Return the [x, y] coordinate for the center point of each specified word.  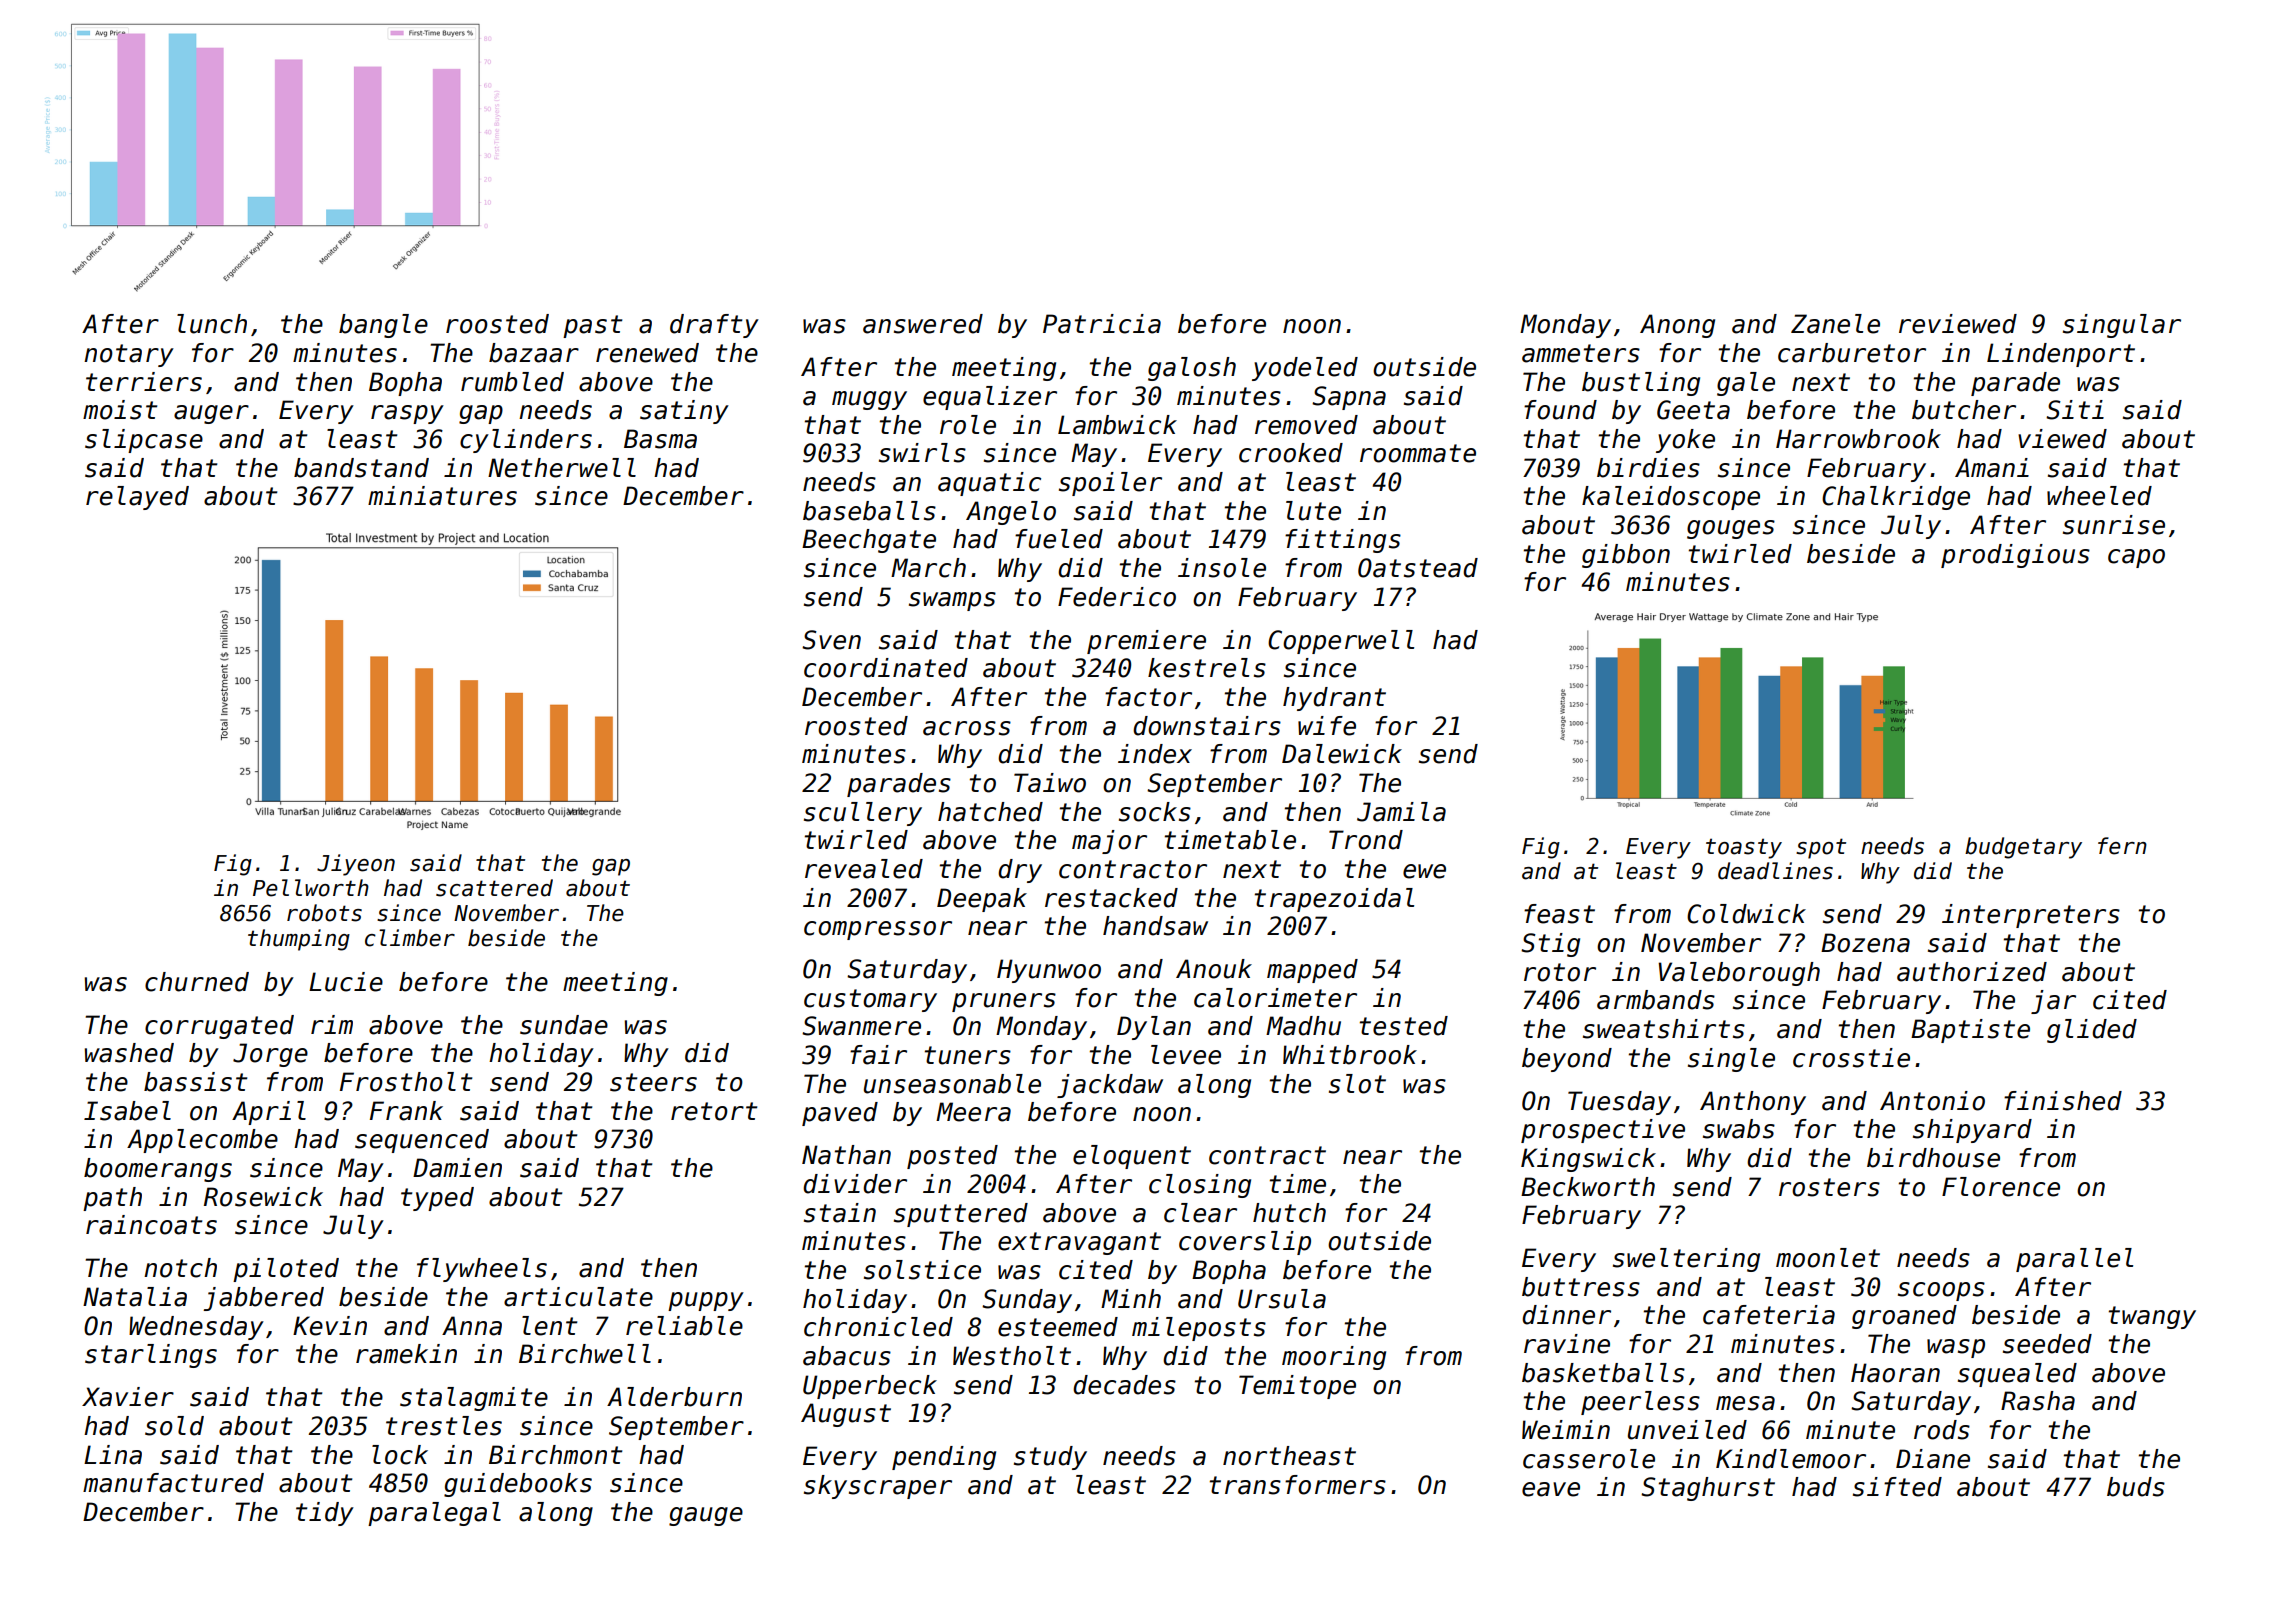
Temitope [1297, 1387]
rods [1942, 1430]
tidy [325, 1514]
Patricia [1102, 324]
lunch [212, 324]
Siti [2075, 410]
